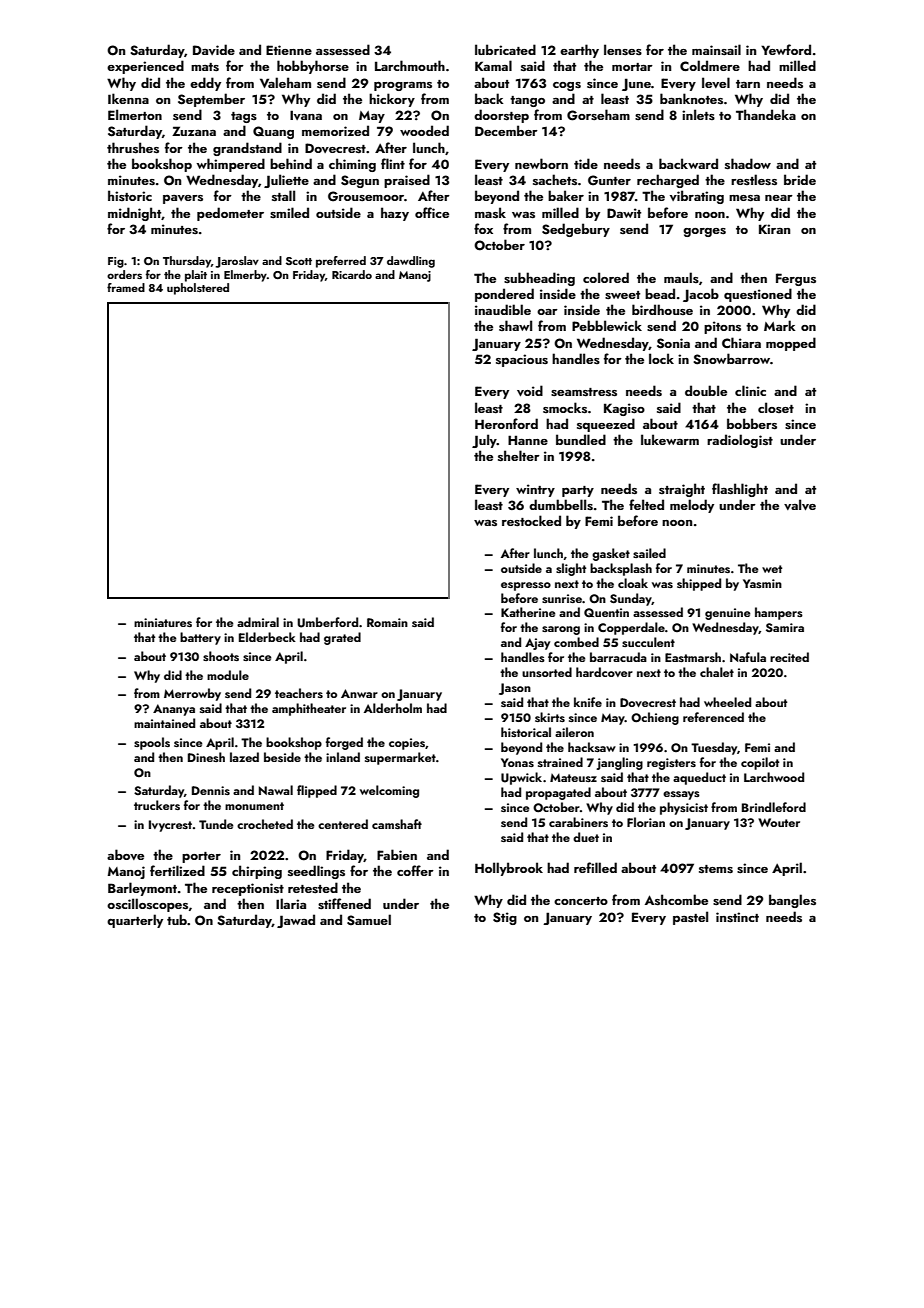 This page has height=1308, width=924. I want to click on earthy, so click(579, 51).
